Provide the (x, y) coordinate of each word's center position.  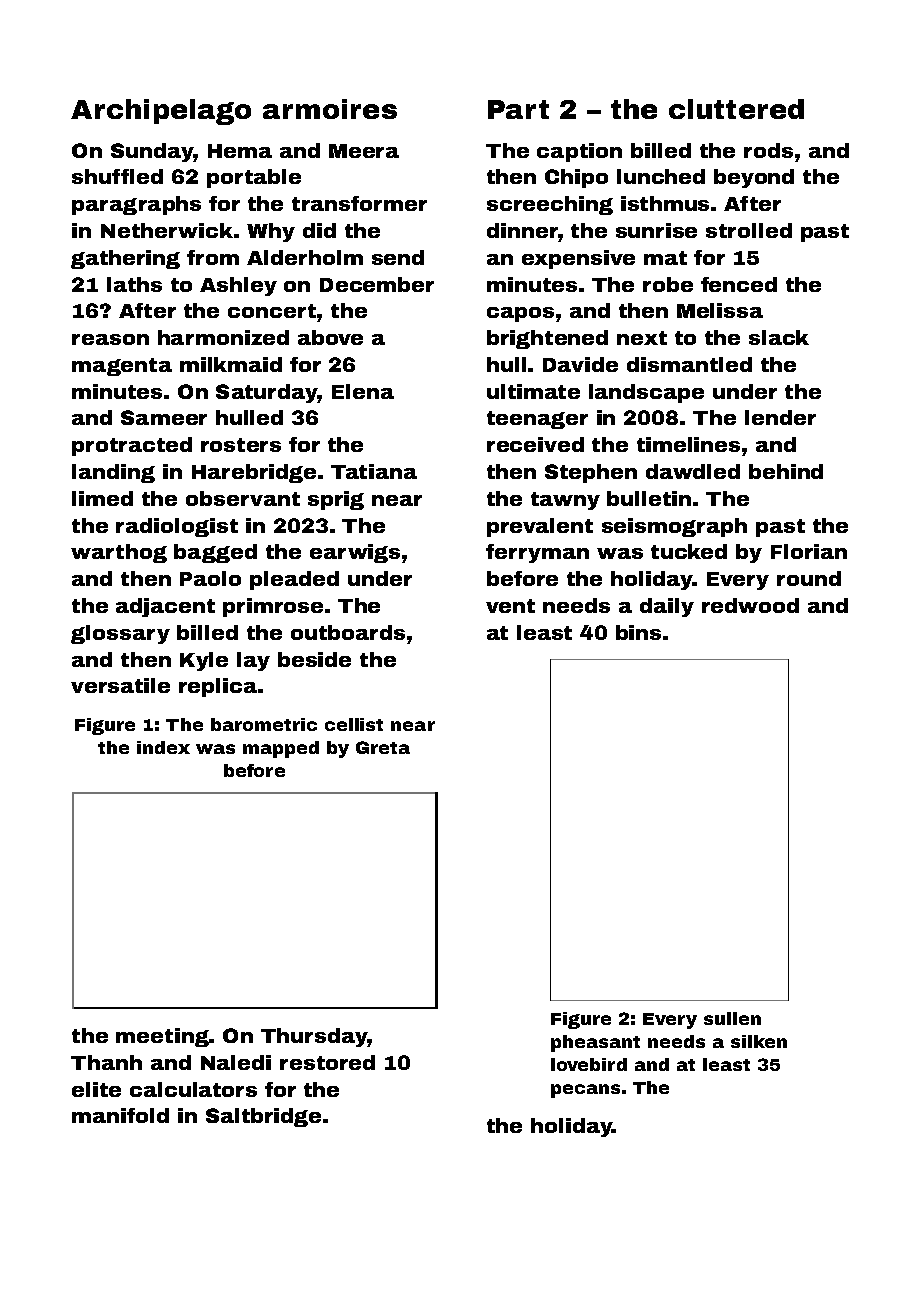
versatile (120, 685)
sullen (732, 1018)
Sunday (152, 152)
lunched (661, 176)
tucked (689, 551)
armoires (330, 109)
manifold (120, 1115)
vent (510, 606)
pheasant (595, 1043)
